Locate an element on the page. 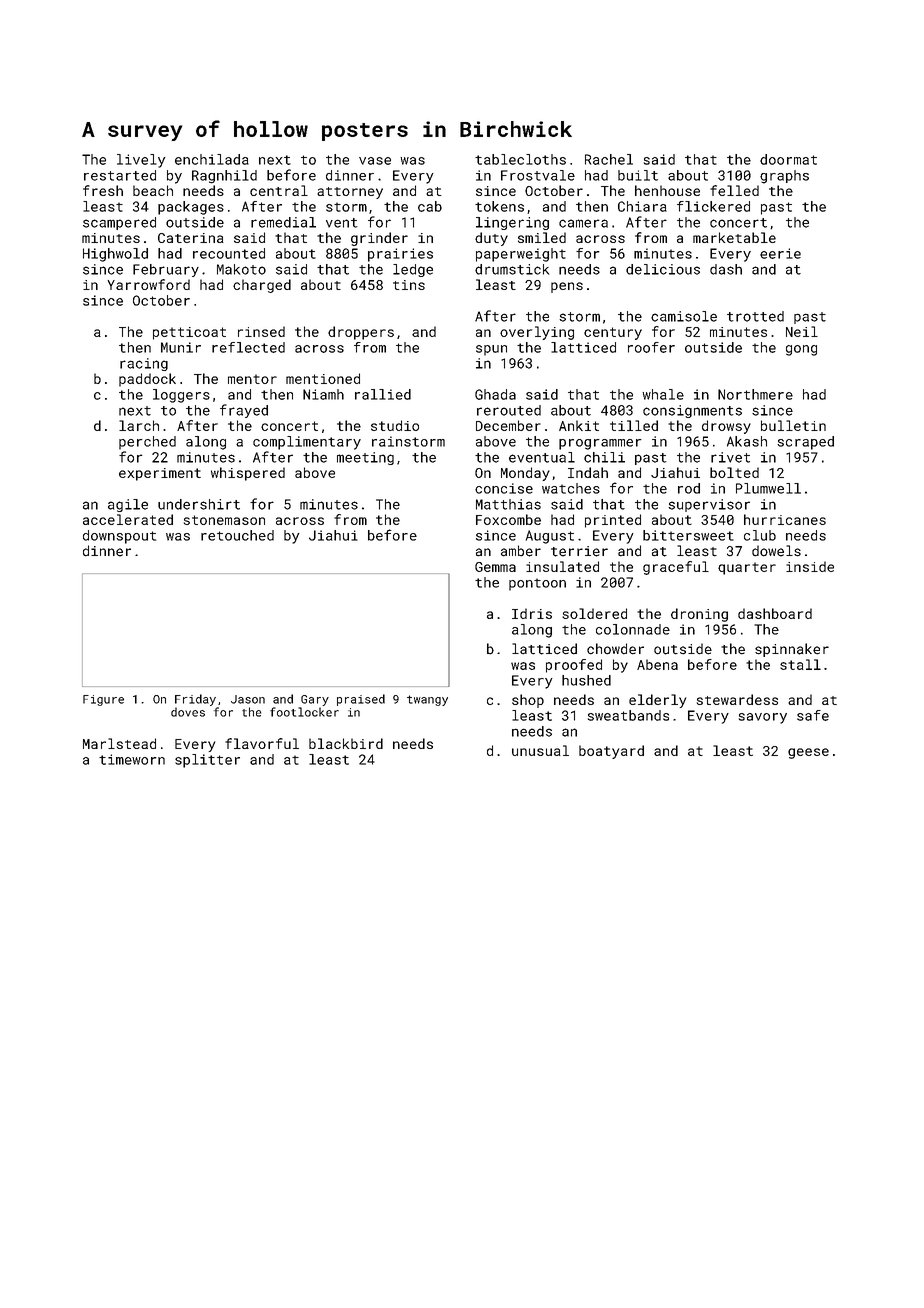 The height and width of the page is (1308, 924). larch is located at coordinates (139, 425).
